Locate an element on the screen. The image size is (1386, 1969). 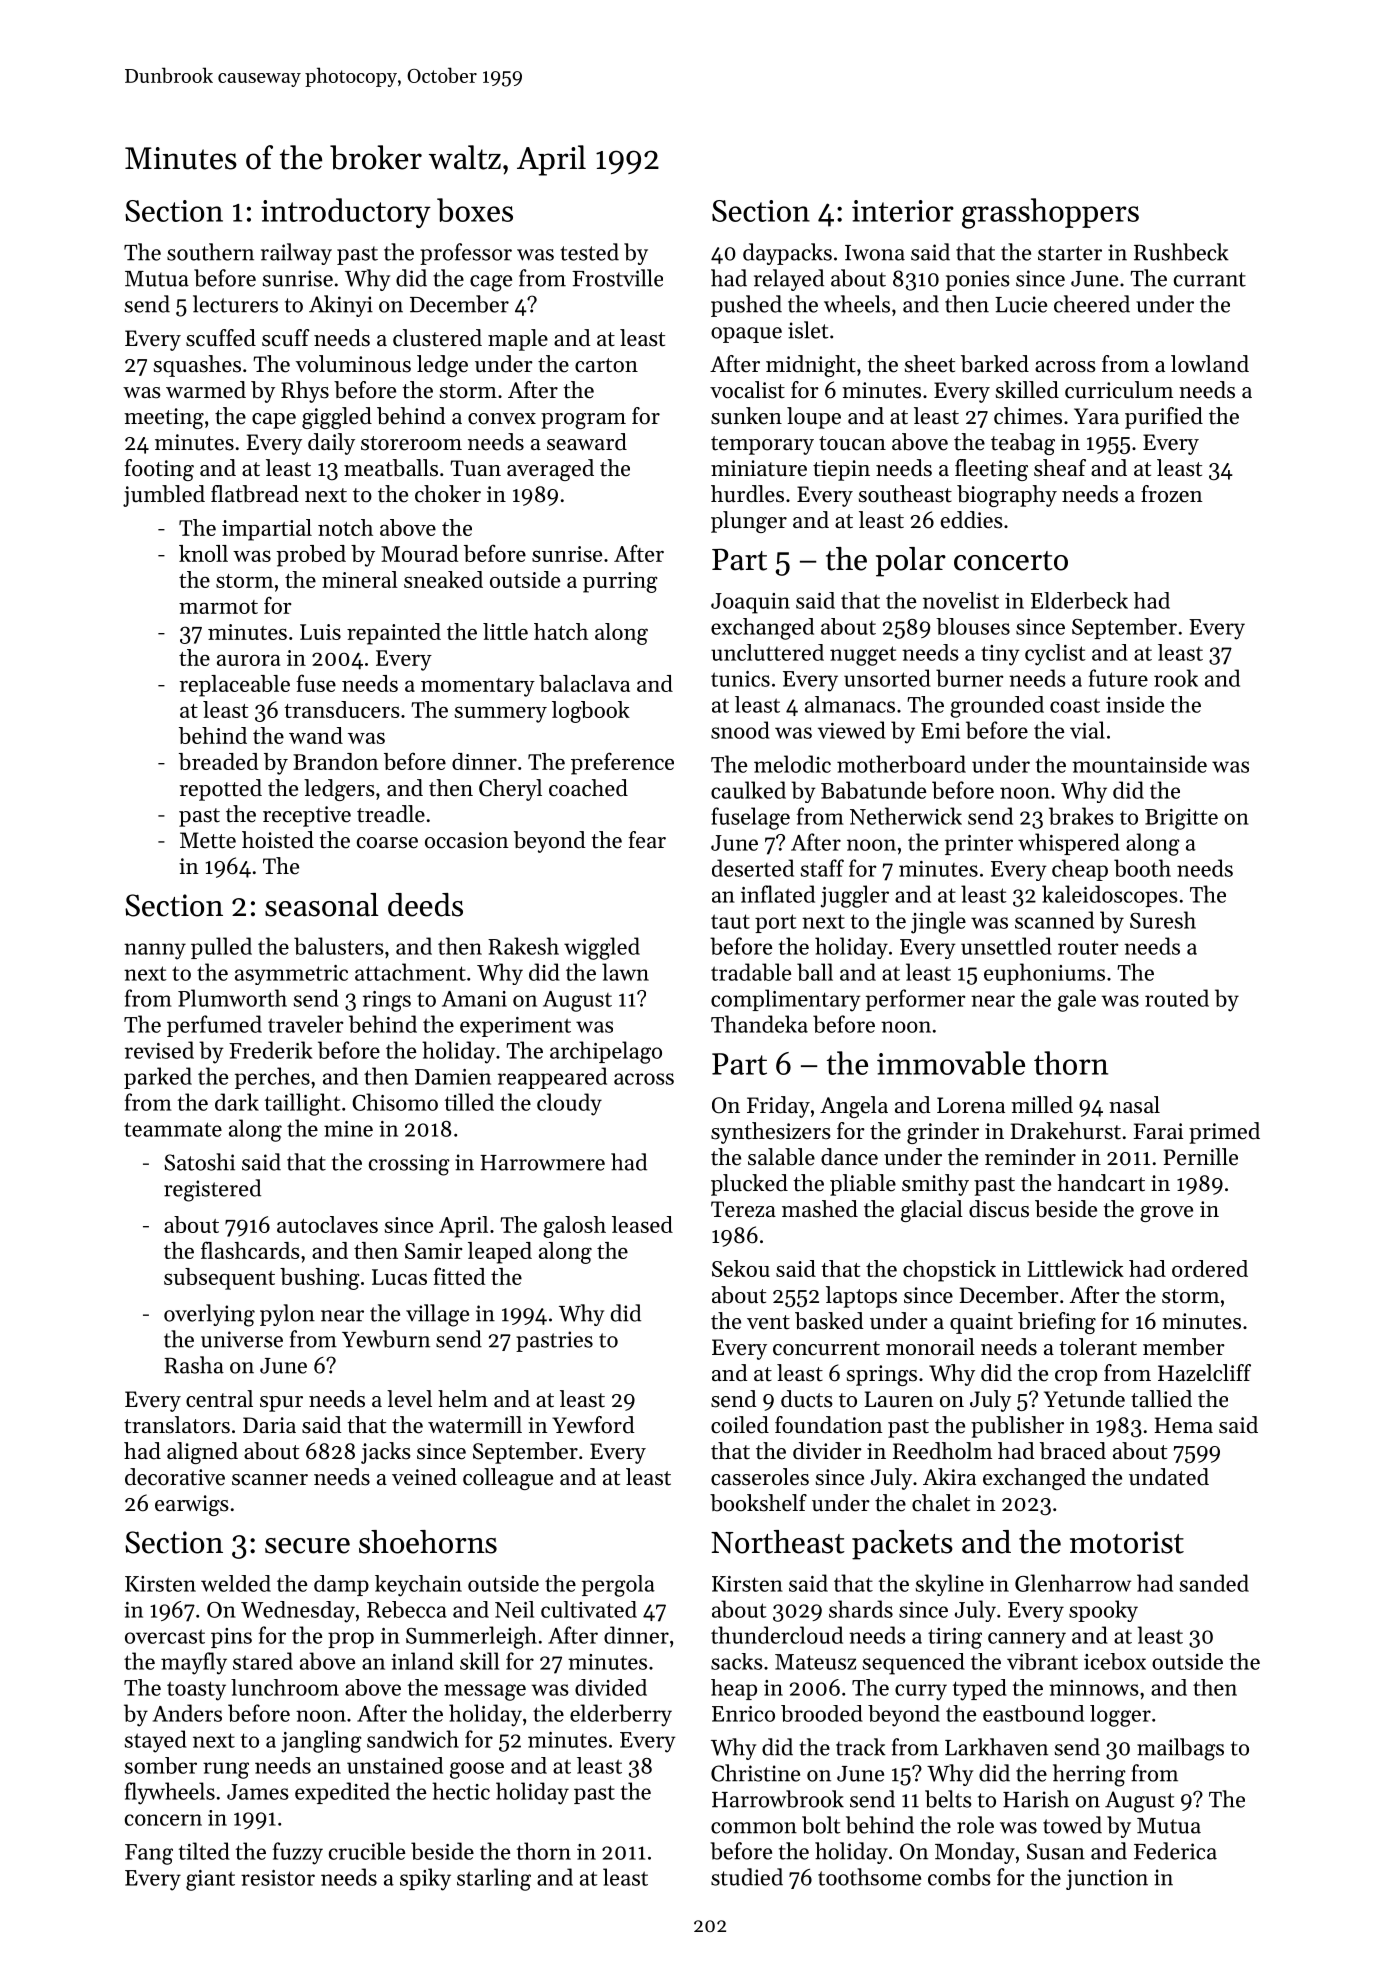
replaceable is located at coordinates (235, 686).
